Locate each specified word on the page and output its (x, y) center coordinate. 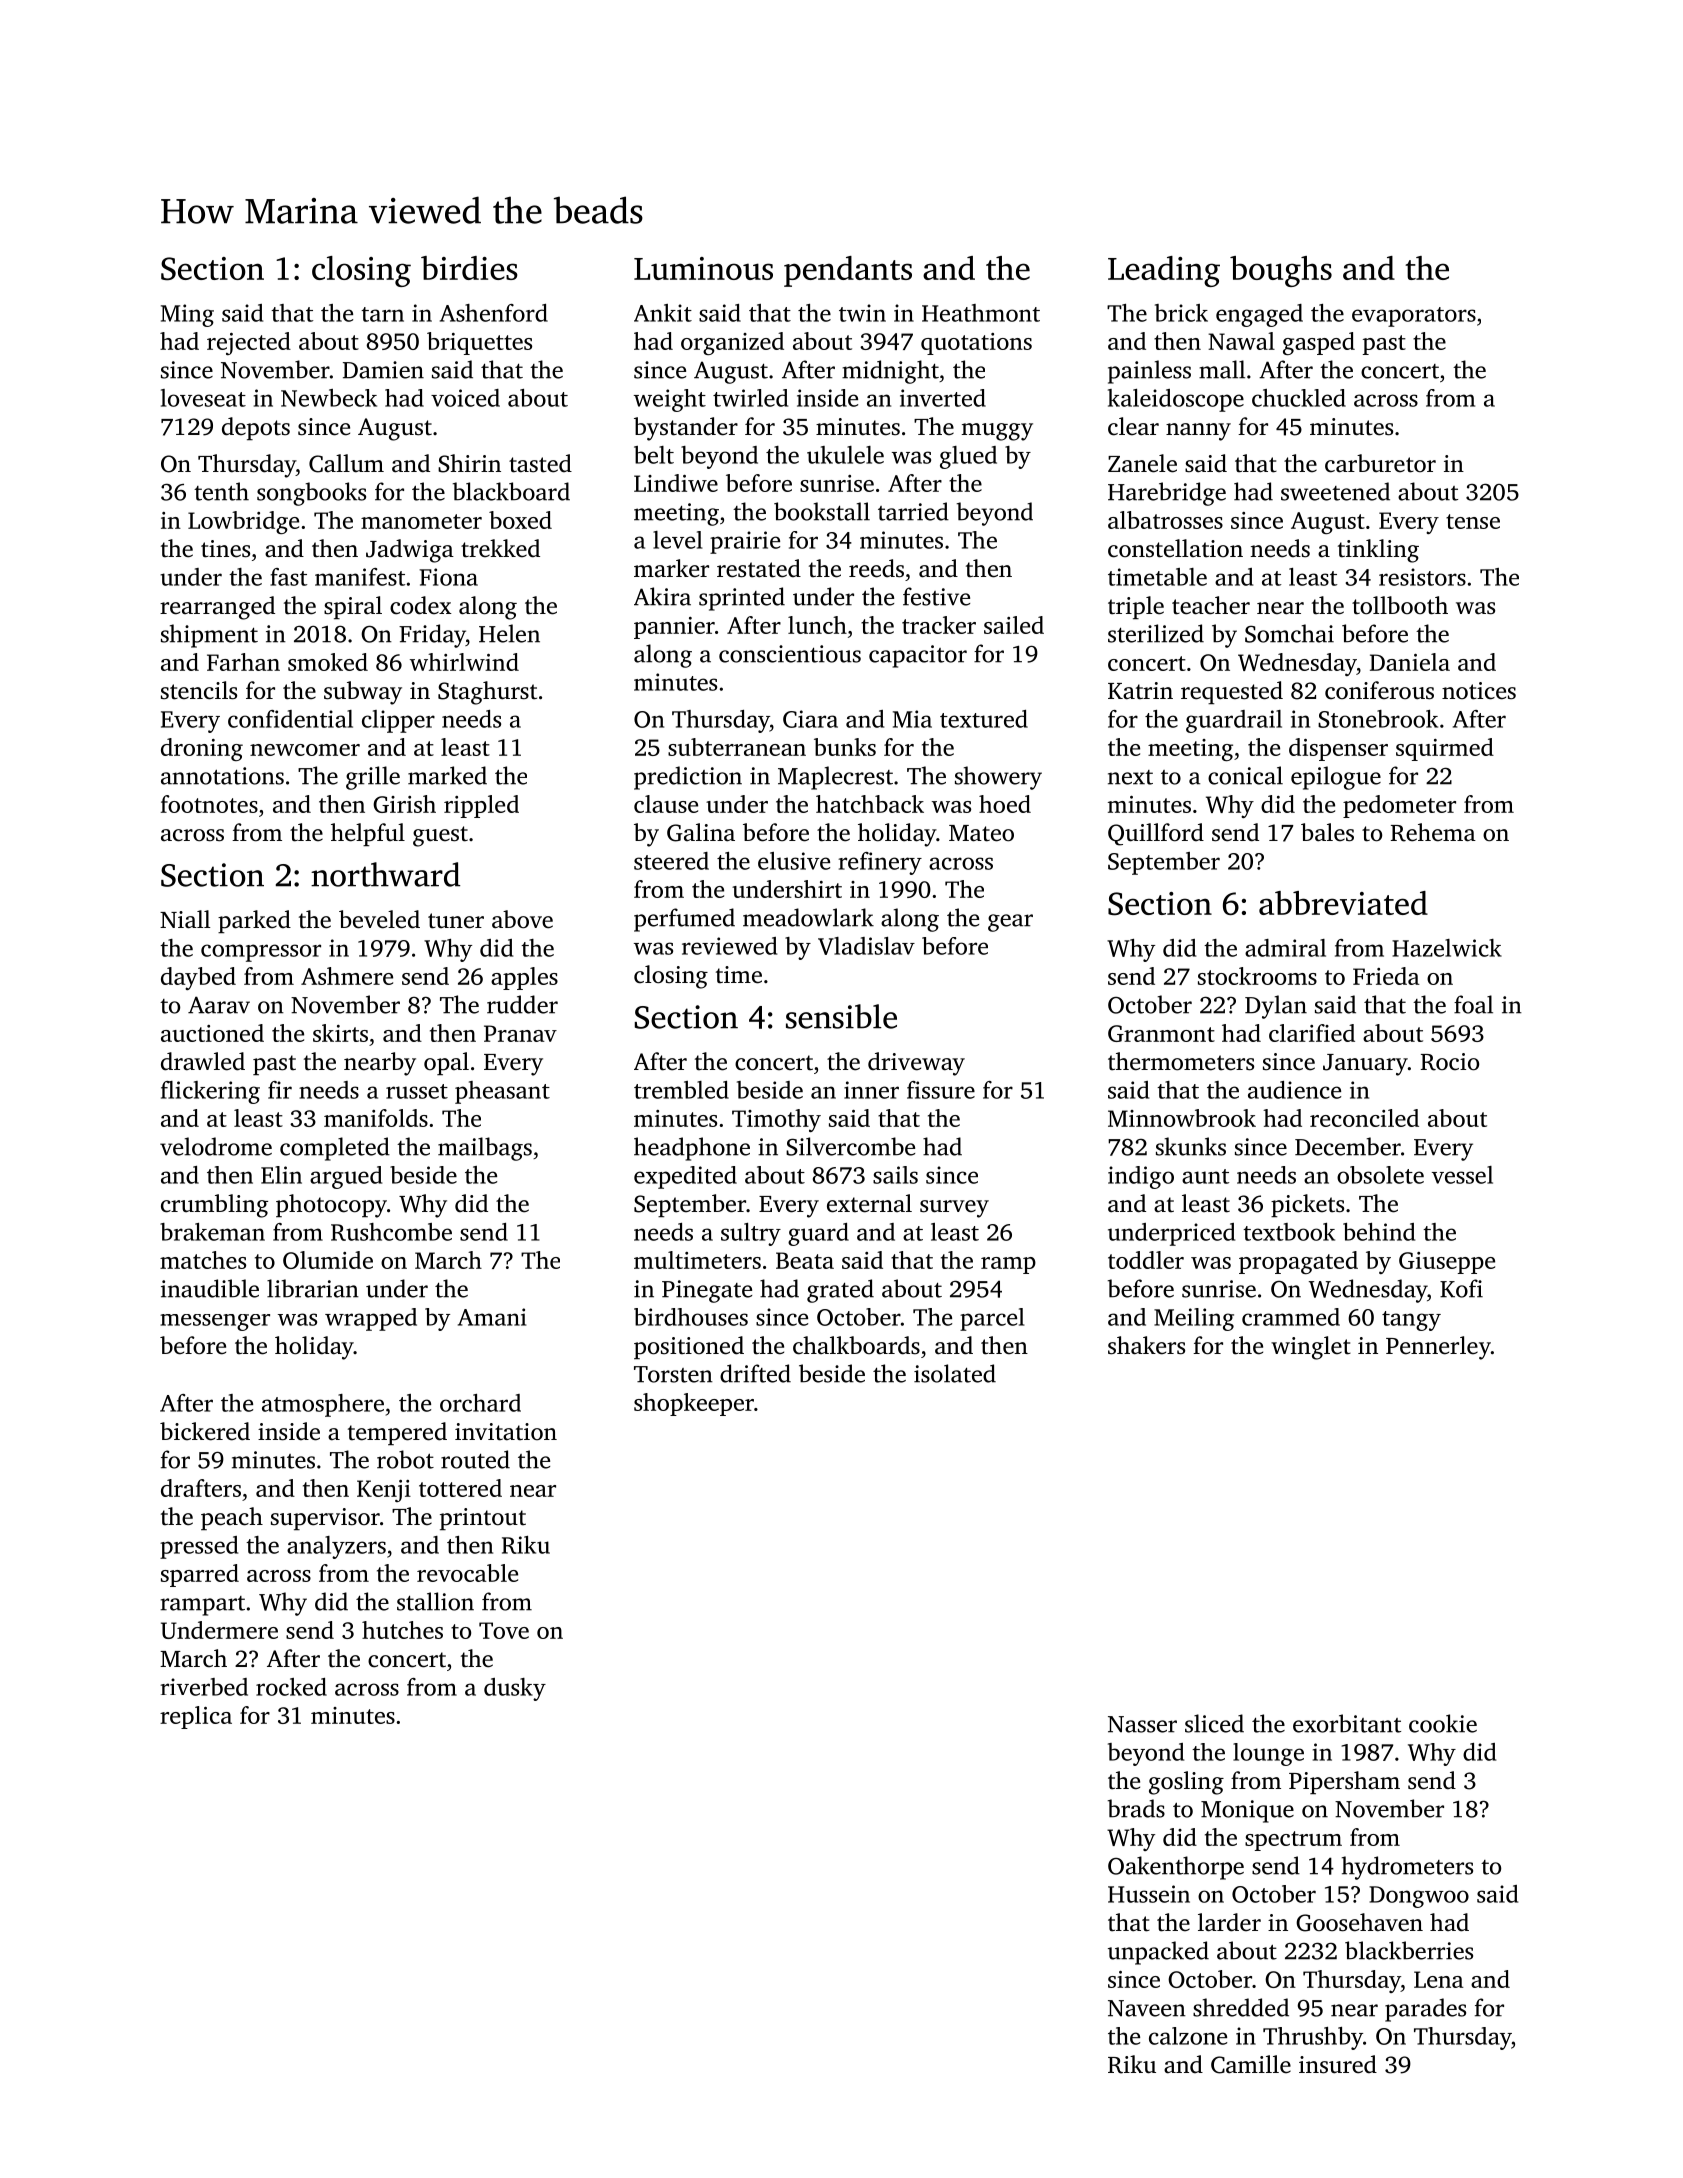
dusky (515, 1689)
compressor (261, 953)
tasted (540, 463)
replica (196, 1717)
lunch (817, 625)
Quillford (1156, 834)
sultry (751, 1234)
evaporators (1414, 317)
